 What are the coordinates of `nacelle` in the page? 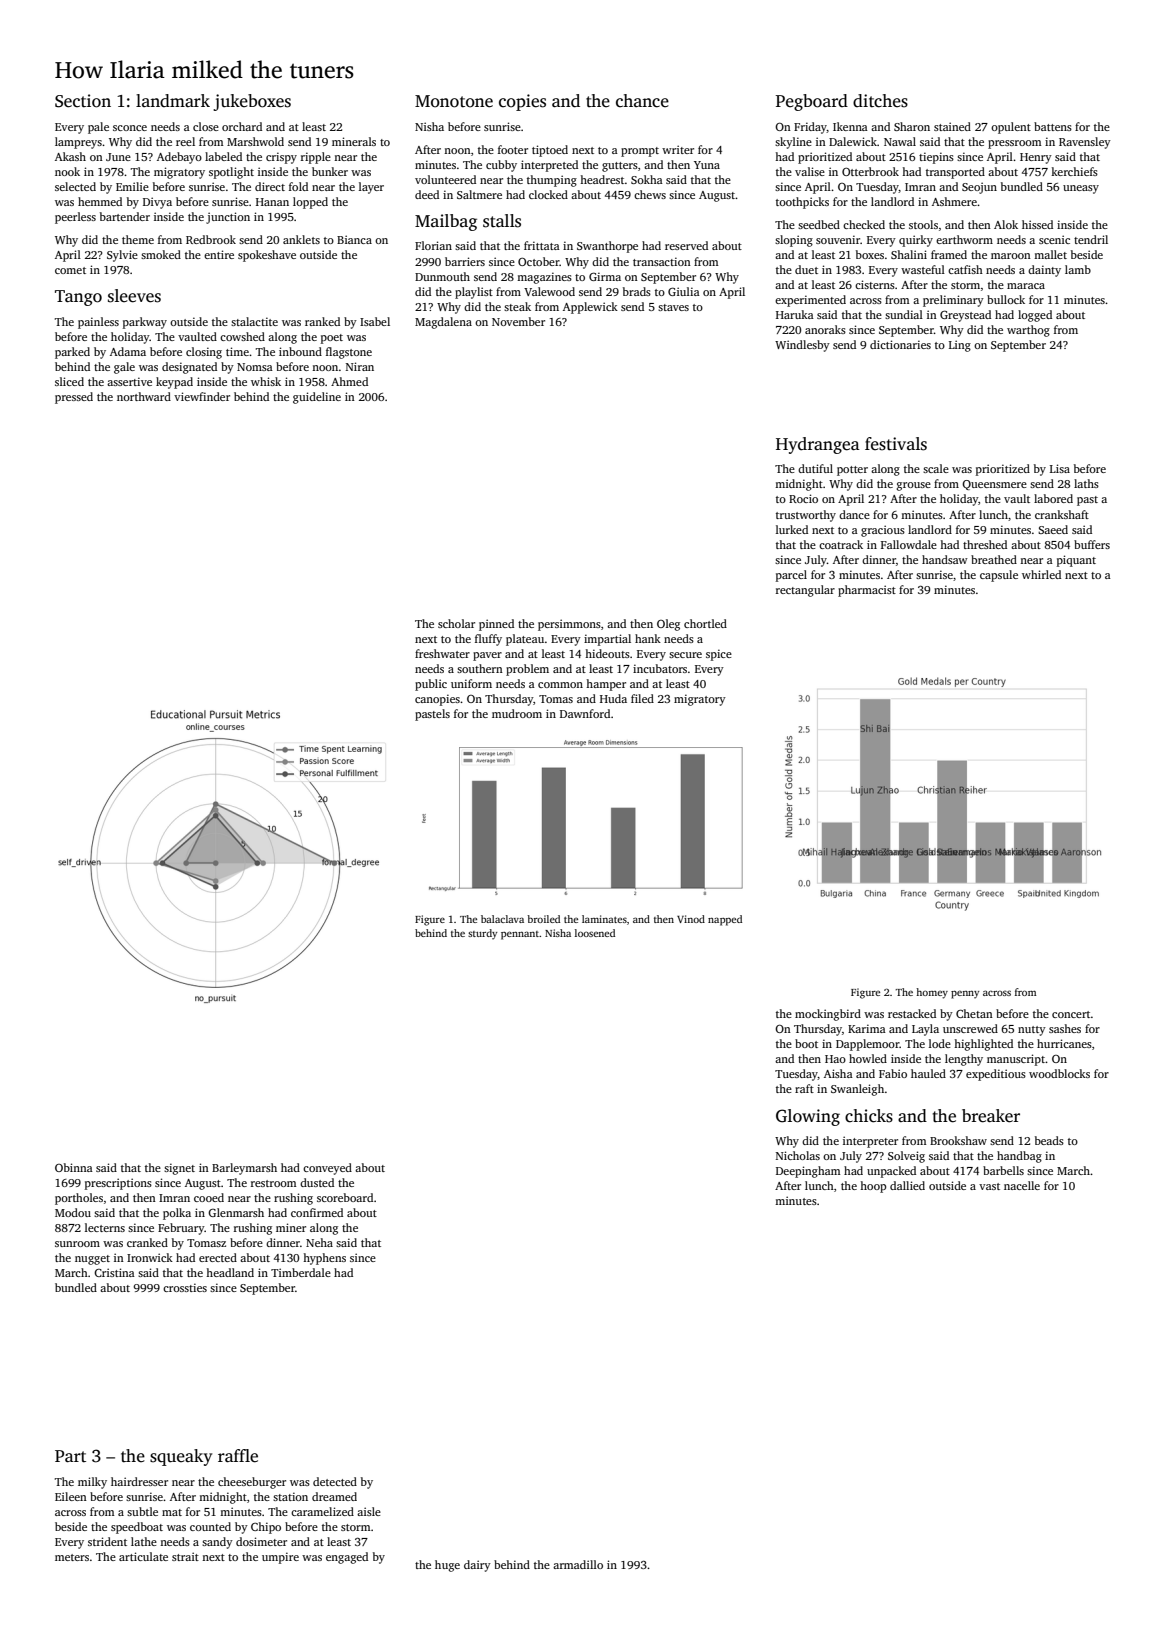 It's located at (1022, 1185).
